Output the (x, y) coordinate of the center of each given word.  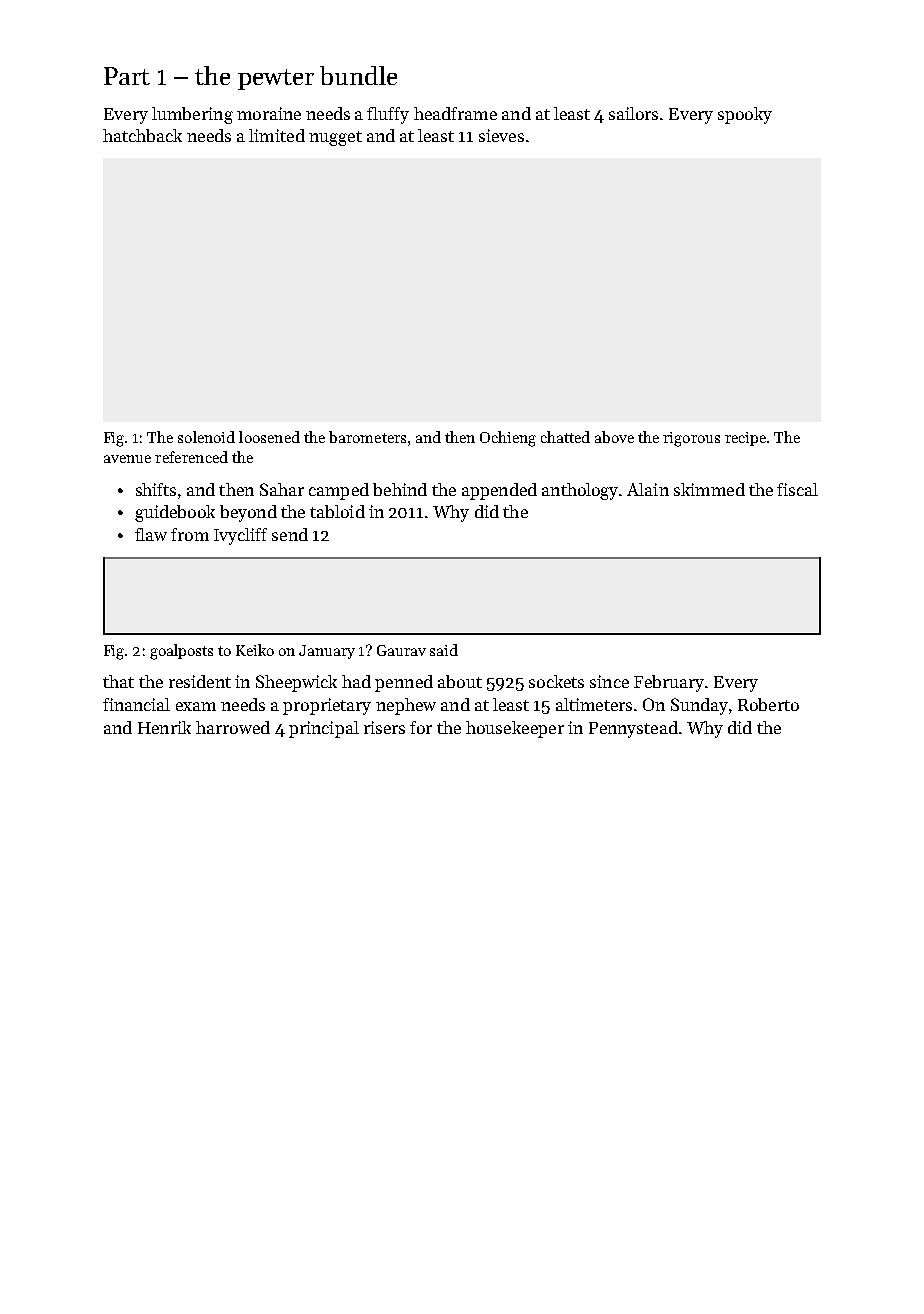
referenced (191, 457)
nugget (335, 138)
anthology (581, 491)
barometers (367, 437)
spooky (745, 115)
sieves (501, 135)
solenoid (206, 437)
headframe (455, 113)
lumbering (192, 115)
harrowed (233, 727)
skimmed (709, 489)
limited (277, 135)
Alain (648, 489)
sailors (633, 113)
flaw (151, 534)
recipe (745, 439)
